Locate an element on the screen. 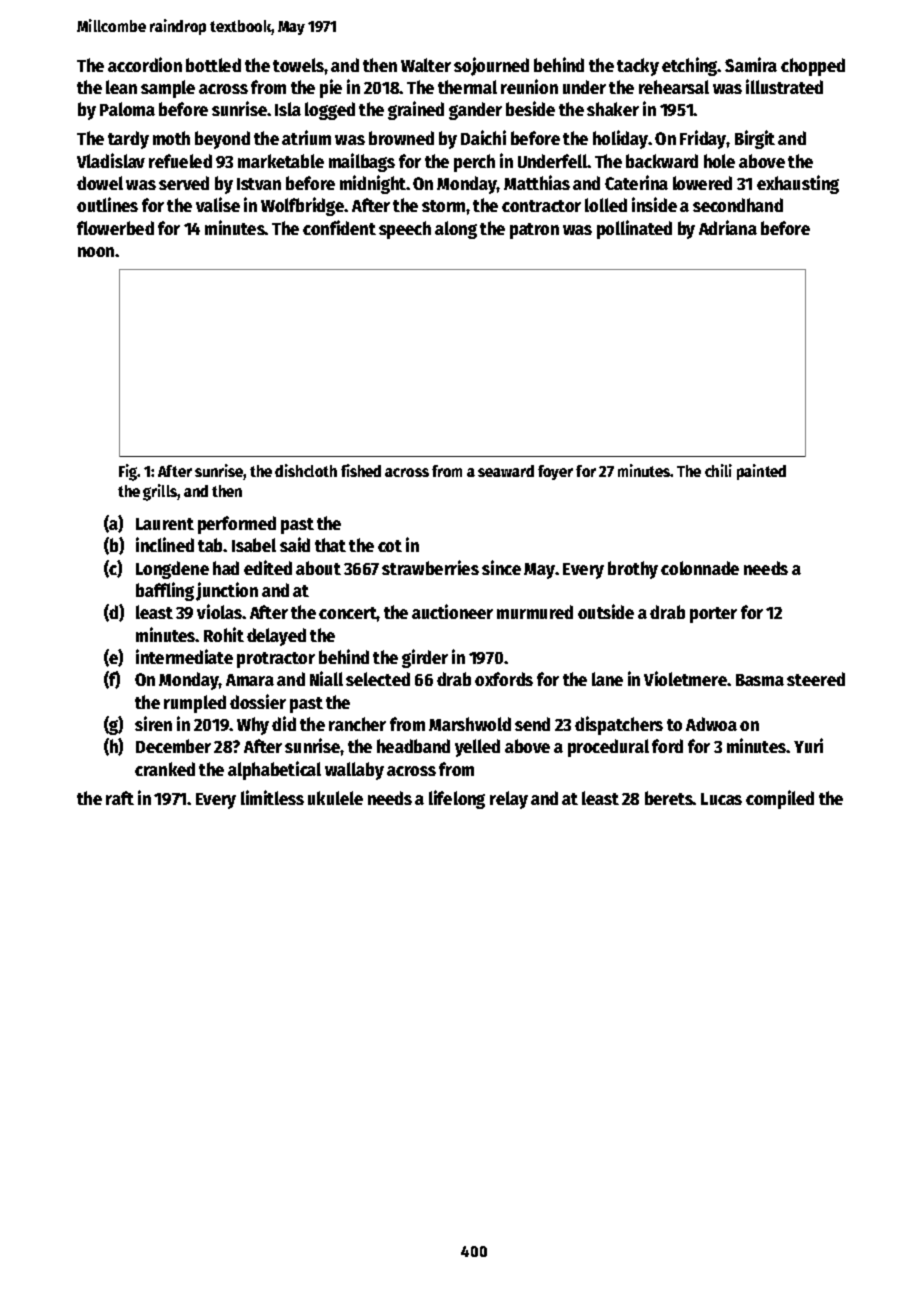 Image resolution: width=924 pixels, height=1308 pixels. noon is located at coordinates (96, 252).
